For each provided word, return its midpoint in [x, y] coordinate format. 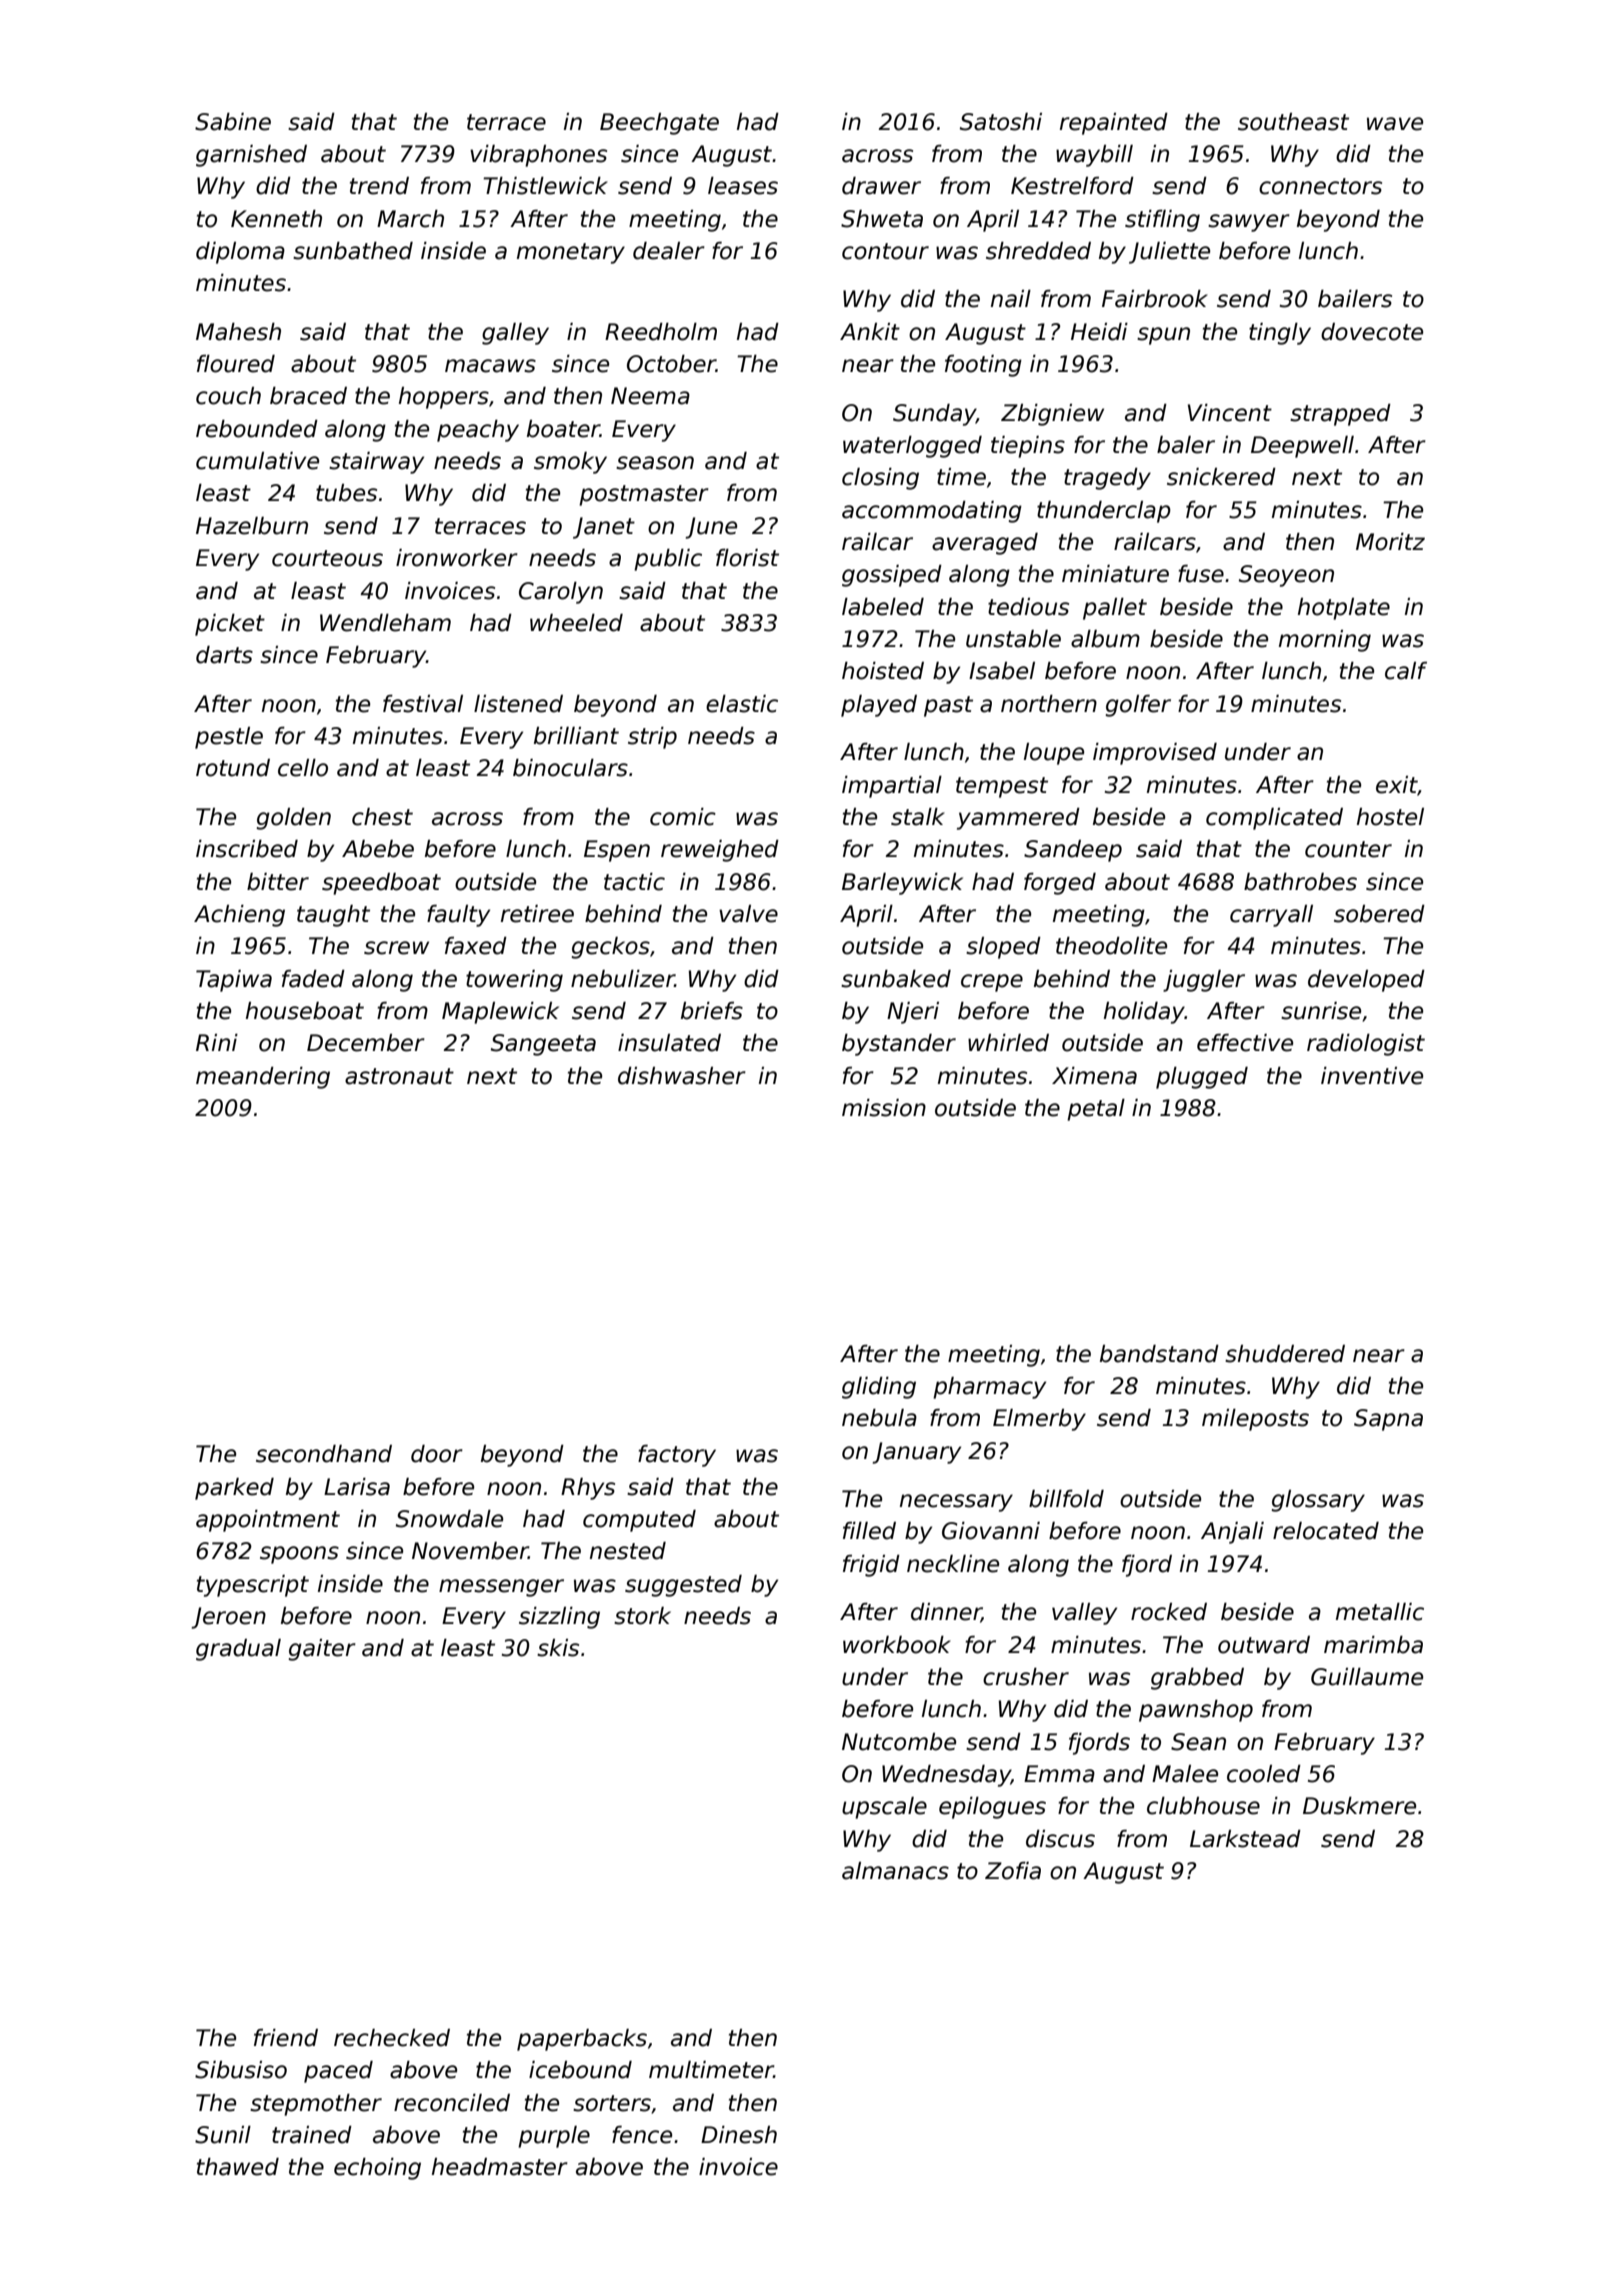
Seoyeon [1286, 576]
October [671, 364]
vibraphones [538, 156]
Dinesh [739, 2135]
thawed [238, 2167]
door [437, 1454]
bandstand [1159, 1354]
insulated [669, 1043]
